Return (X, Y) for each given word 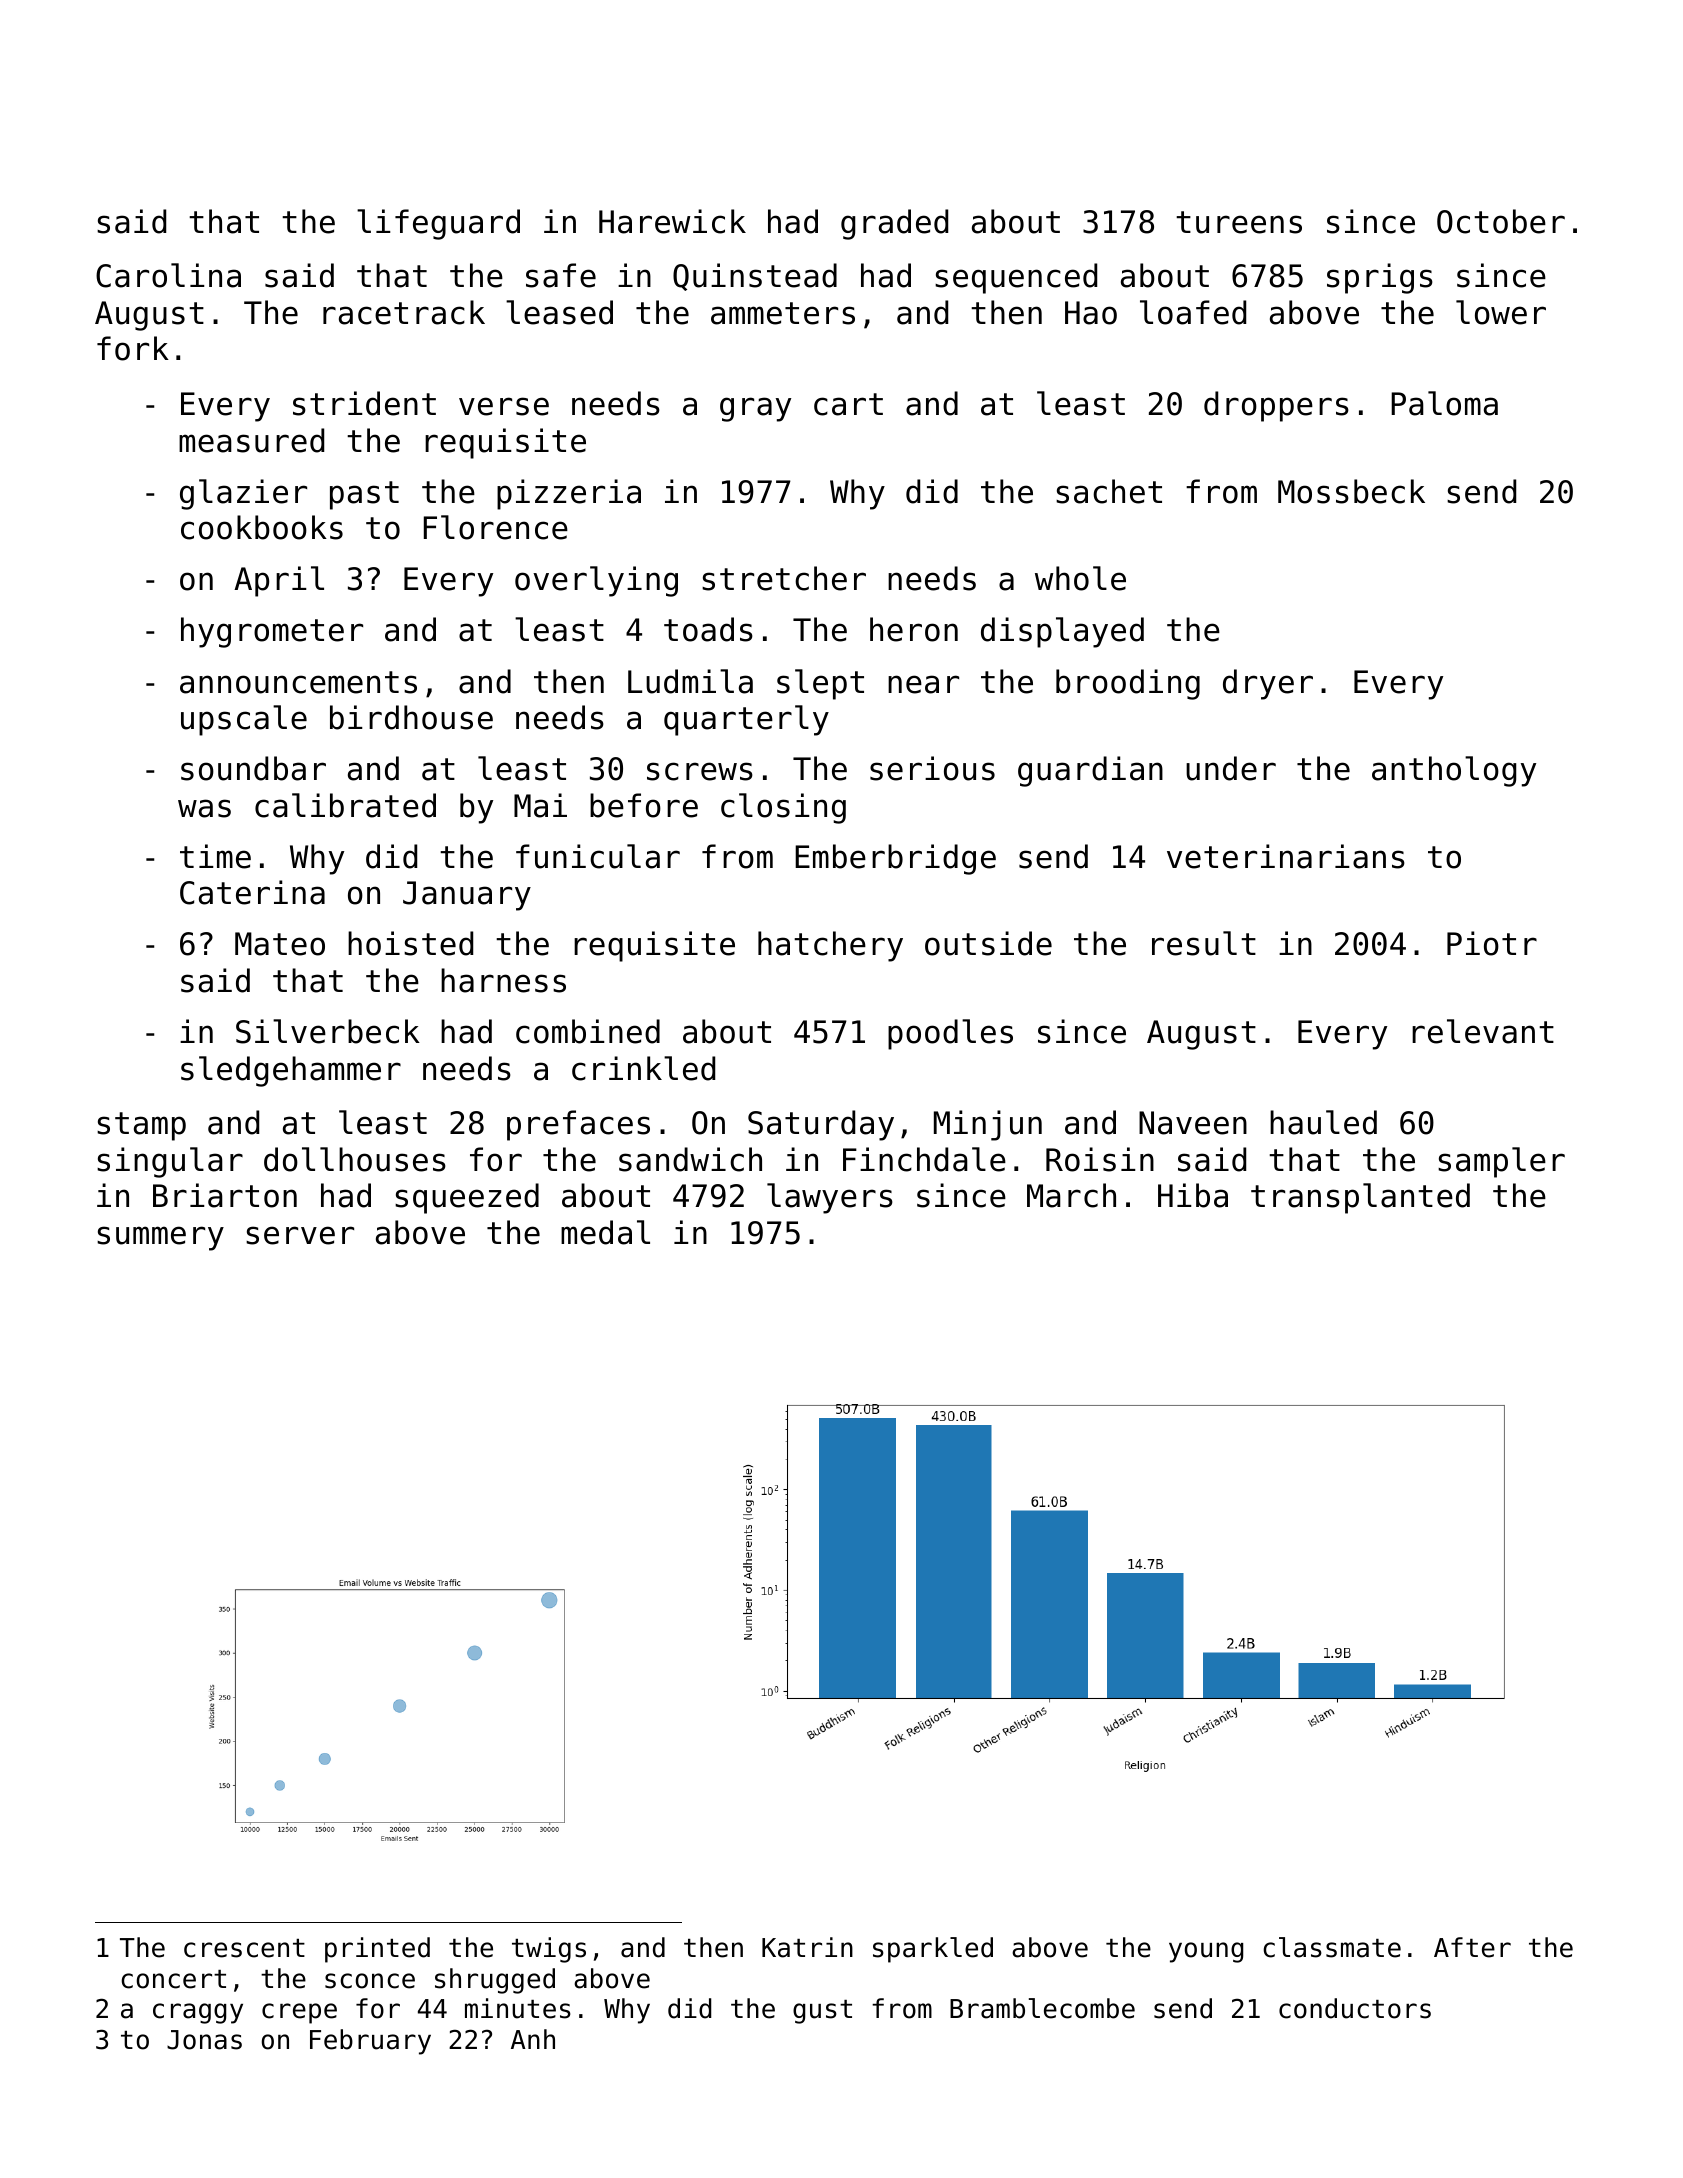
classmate (1332, 1947)
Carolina (168, 275)
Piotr (1492, 943)
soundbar (253, 768)
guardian (1090, 771)
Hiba (1193, 1195)
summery (160, 1238)
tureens (1239, 222)
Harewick (672, 221)
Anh (533, 2039)
